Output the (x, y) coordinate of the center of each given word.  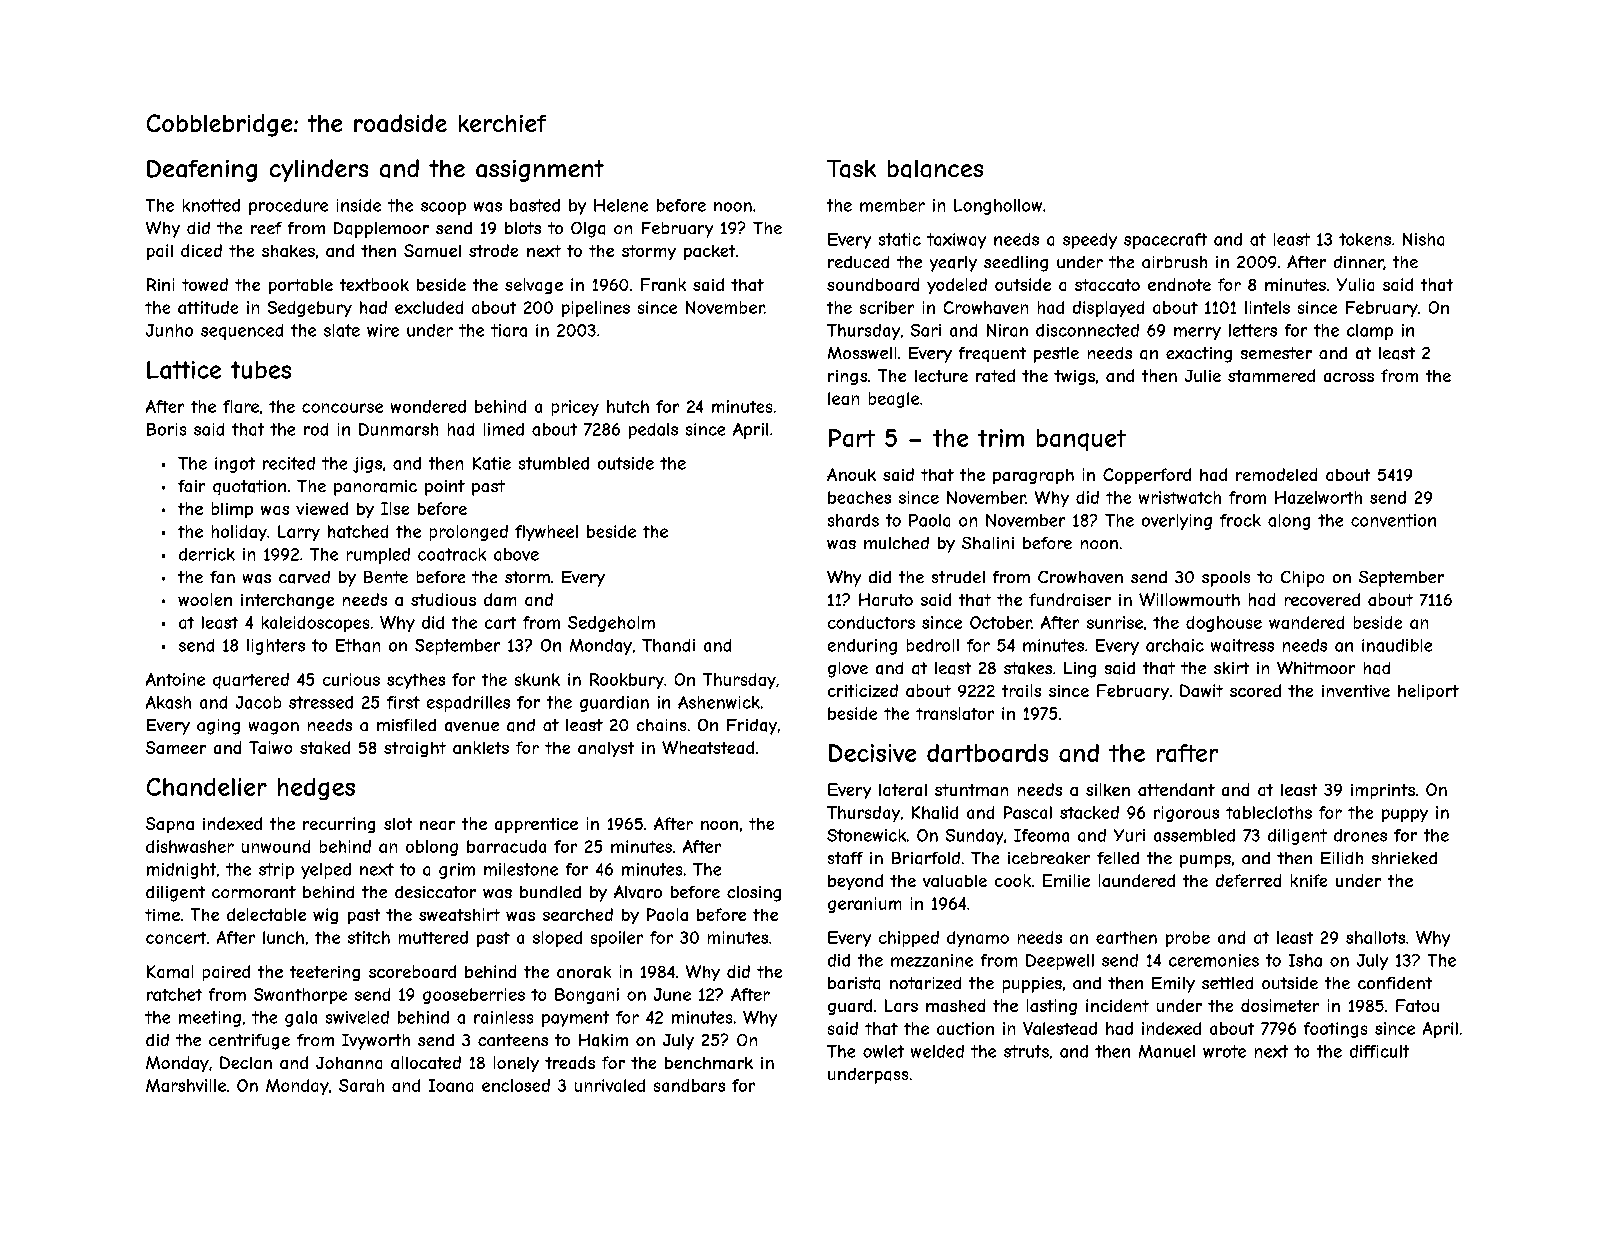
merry (1197, 333)
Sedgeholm (611, 624)
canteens (513, 1040)
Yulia (1355, 284)
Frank (663, 284)
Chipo (1302, 579)
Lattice (184, 370)
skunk (537, 679)
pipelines (596, 309)
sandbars (689, 1085)
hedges (316, 789)
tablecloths (1269, 812)
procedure (288, 207)
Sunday (974, 837)
